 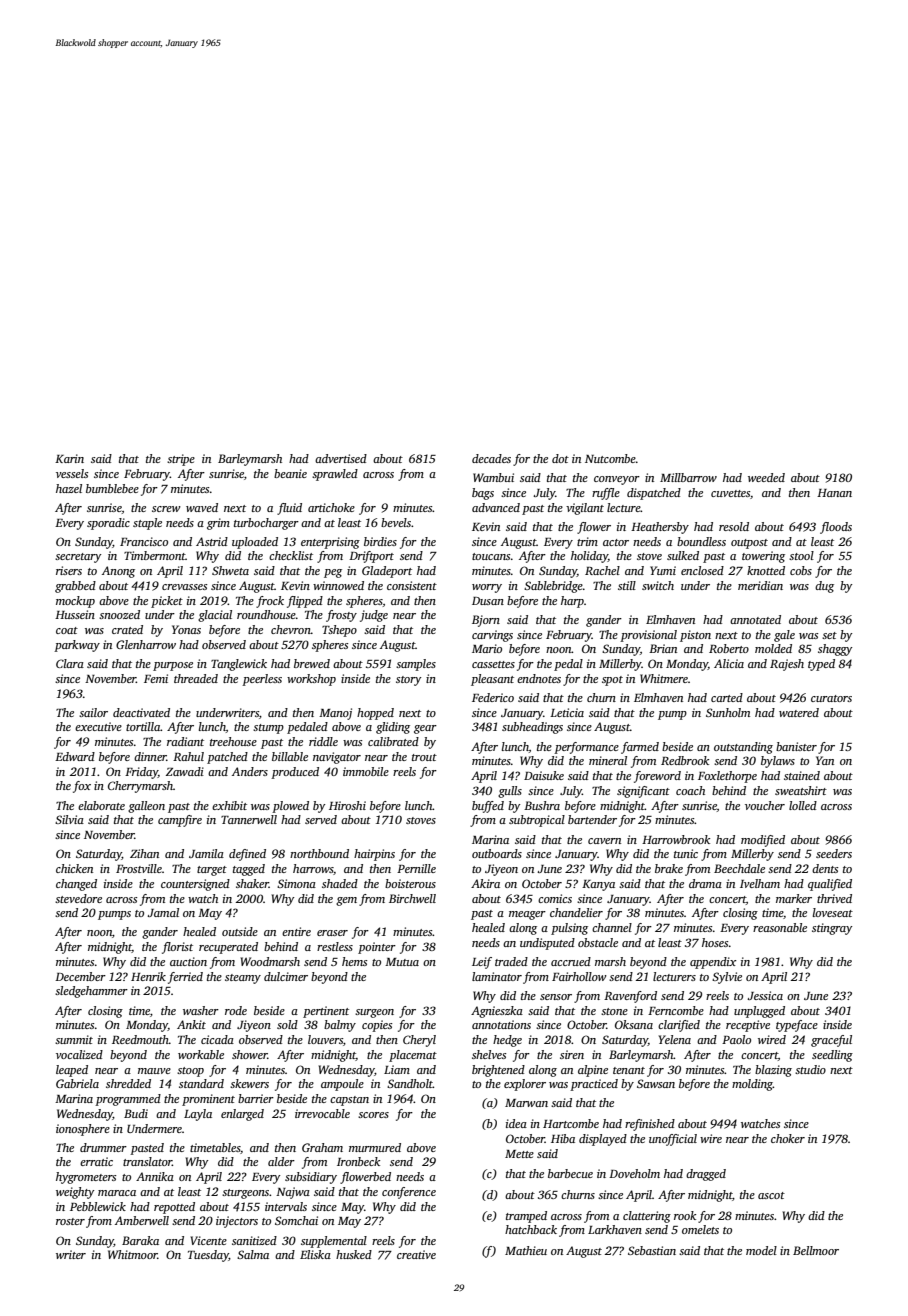 I want to click on dot, so click(x=560, y=458).
